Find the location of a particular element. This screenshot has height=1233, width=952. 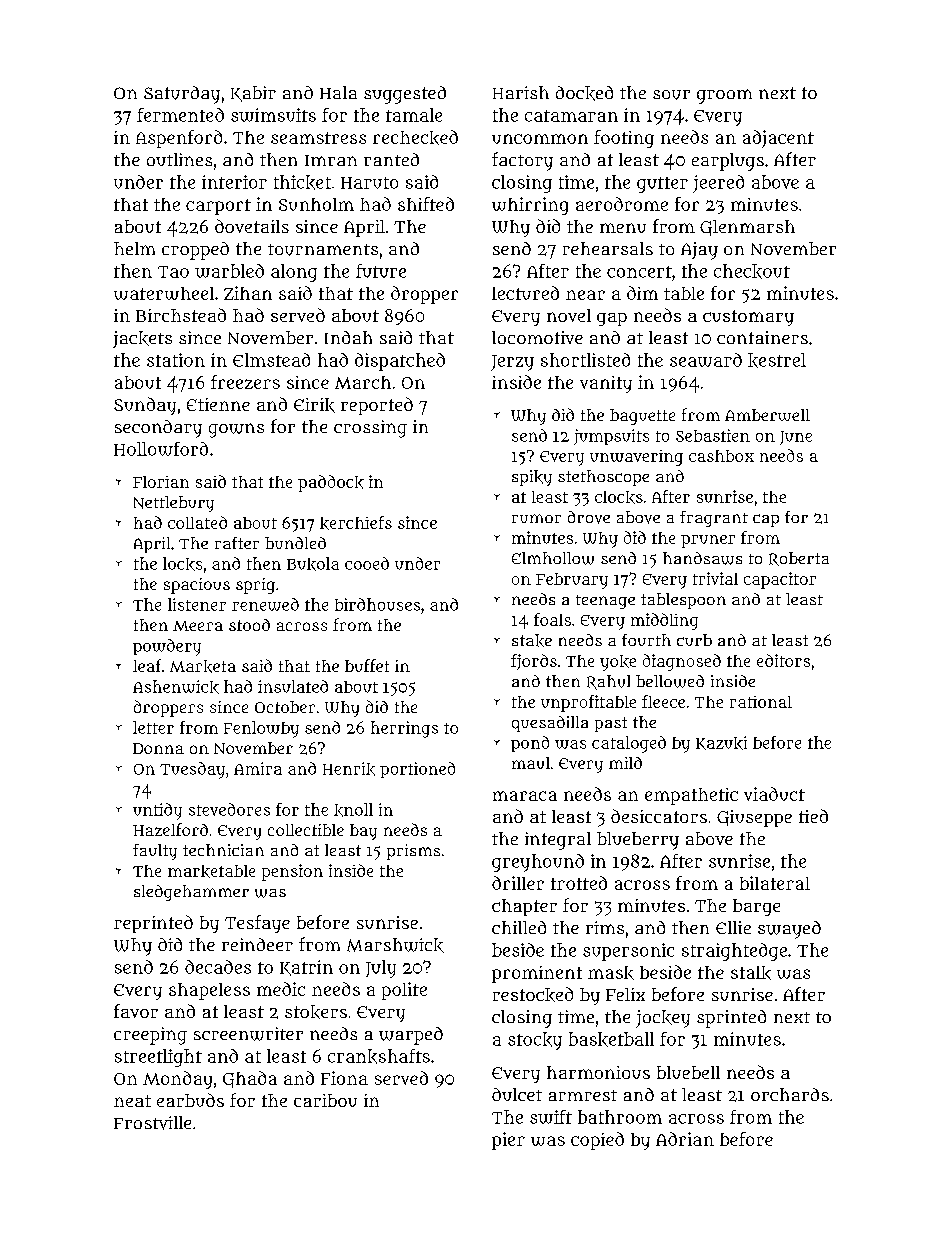

pier is located at coordinates (508, 1141).
